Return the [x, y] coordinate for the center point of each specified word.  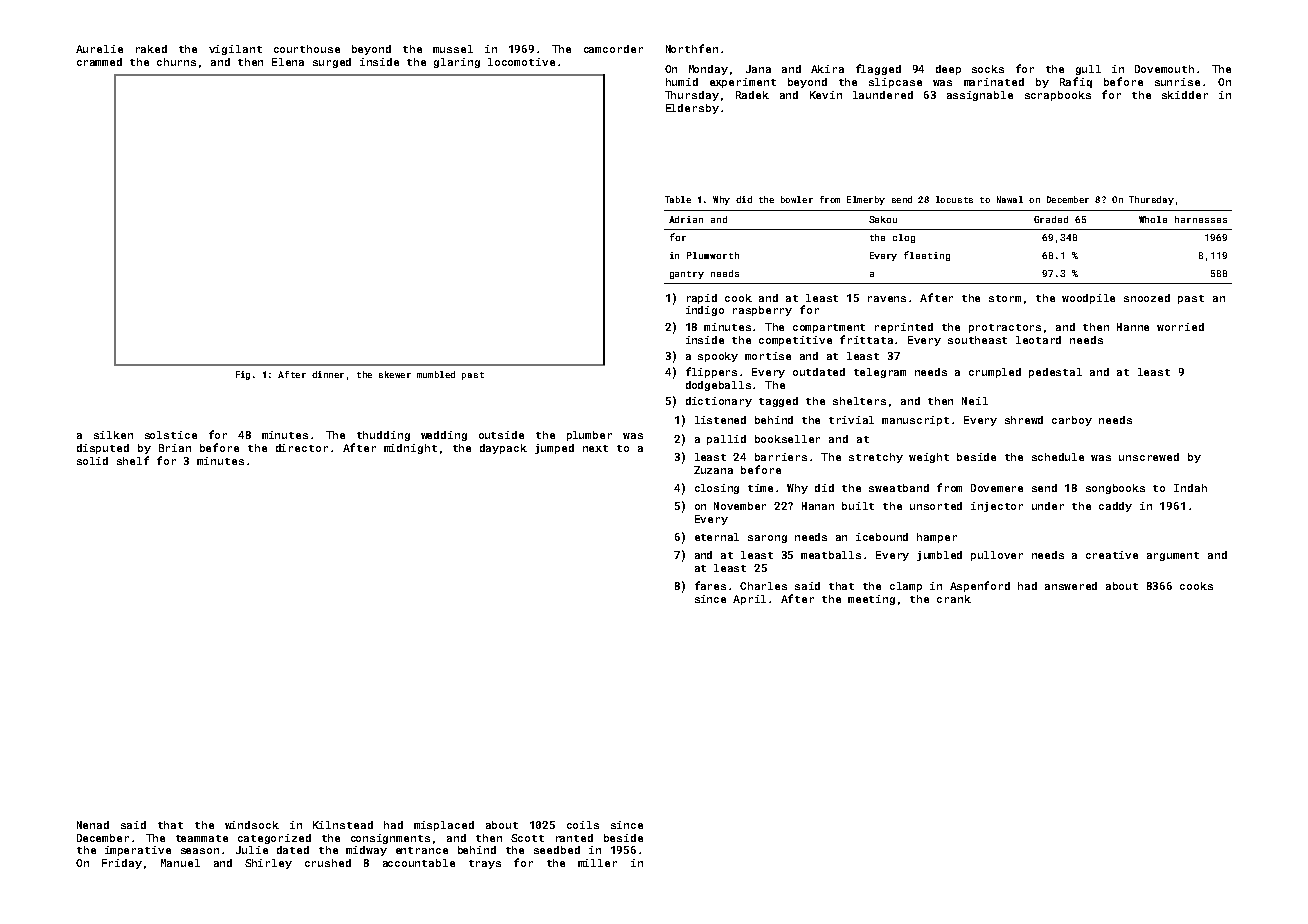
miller [597, 863]
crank [954, 599]
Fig [243, 375]
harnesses [1201, 219]
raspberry [762, 311]
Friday [122, 864]
